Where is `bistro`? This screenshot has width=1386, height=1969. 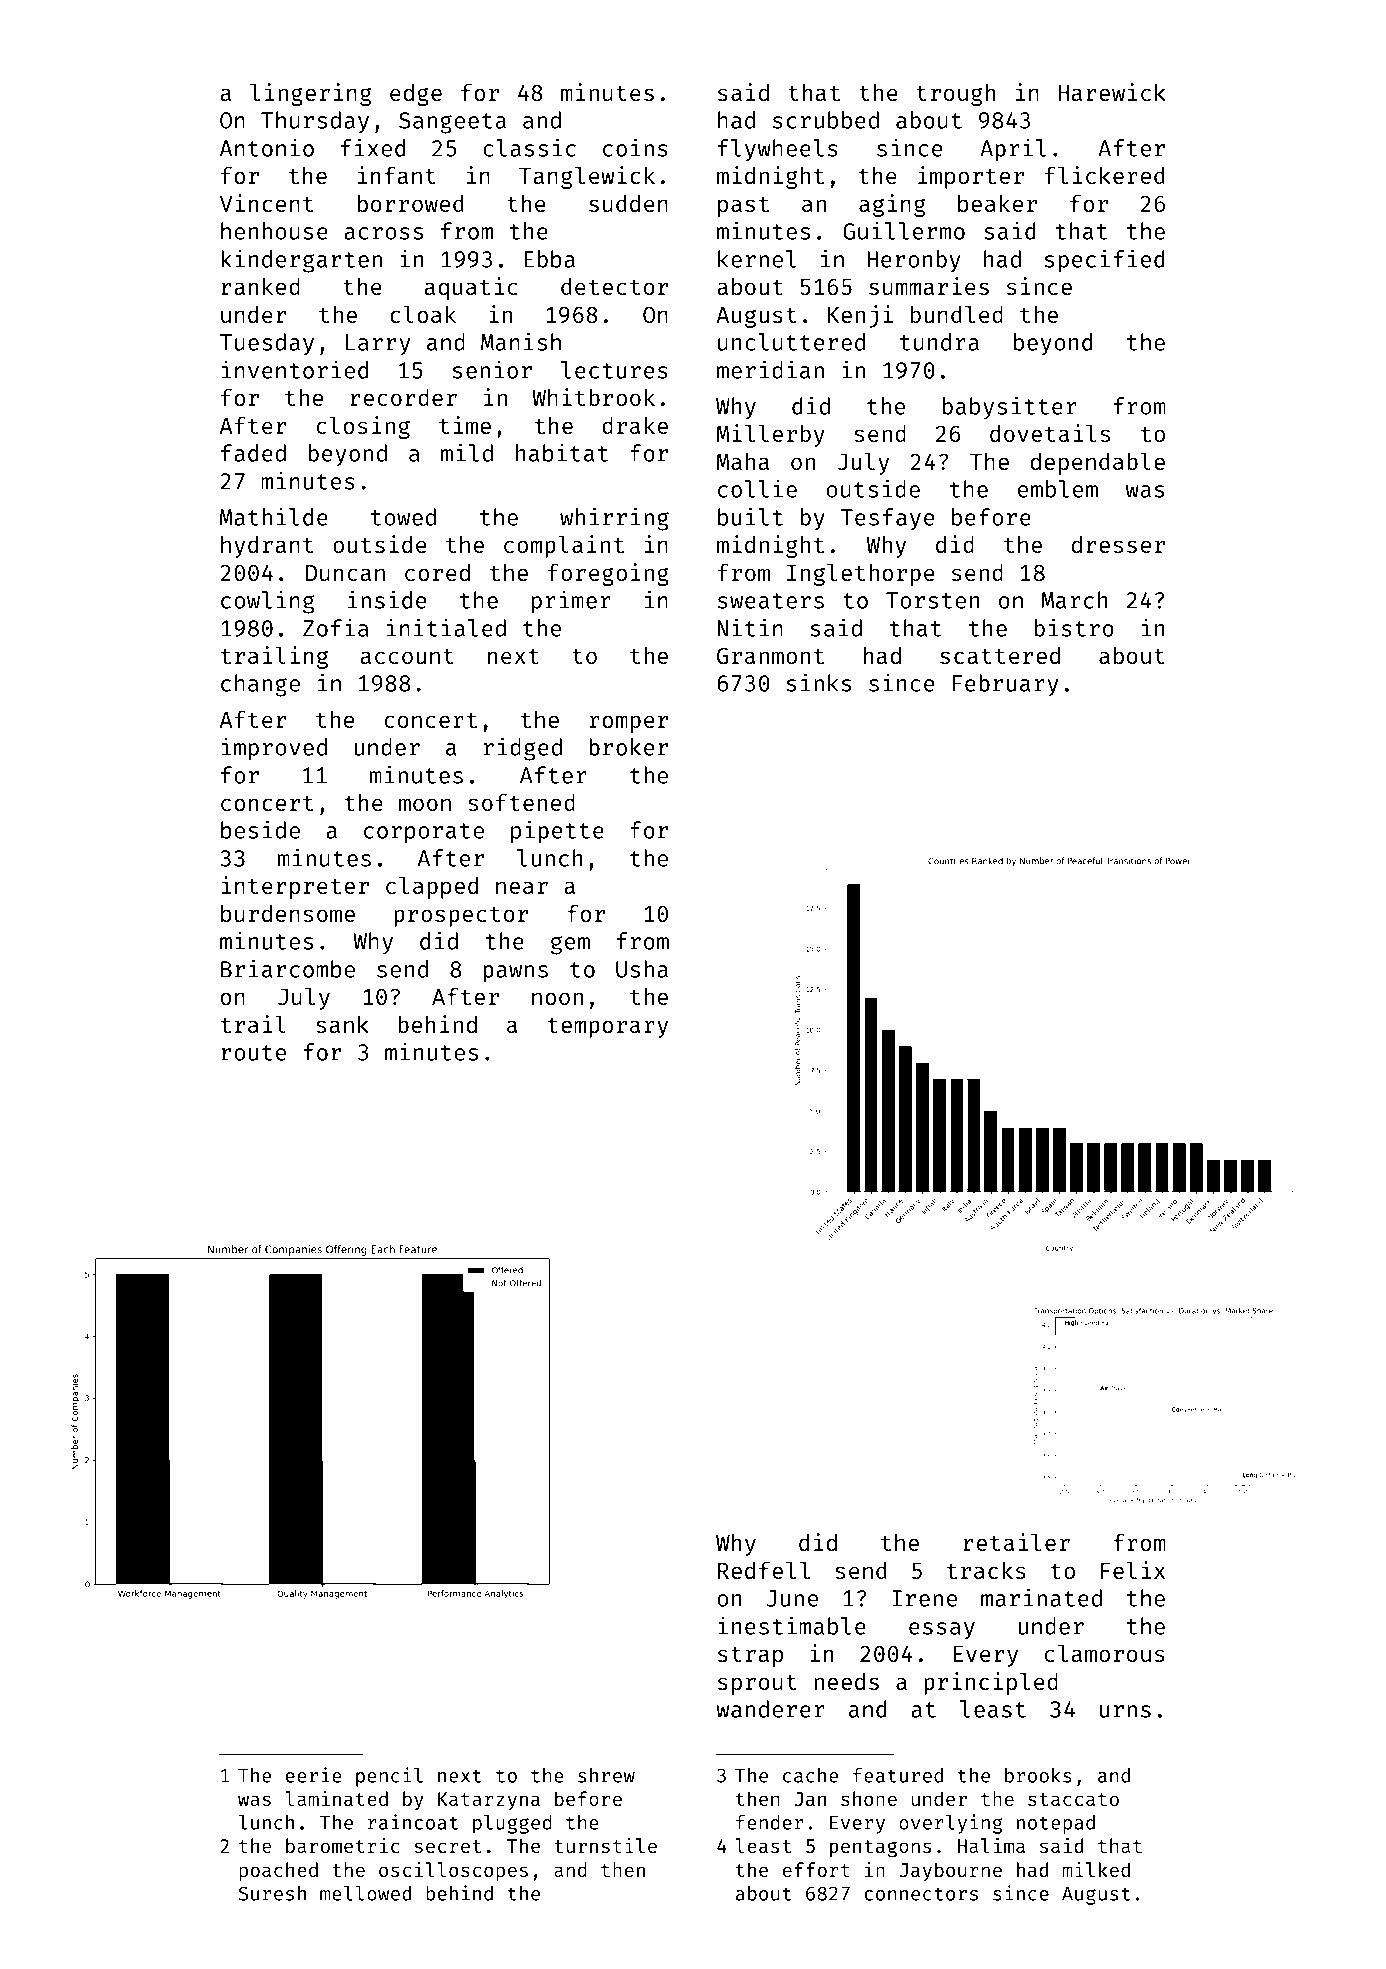
bistro is located at coordinates (1074, 627).
